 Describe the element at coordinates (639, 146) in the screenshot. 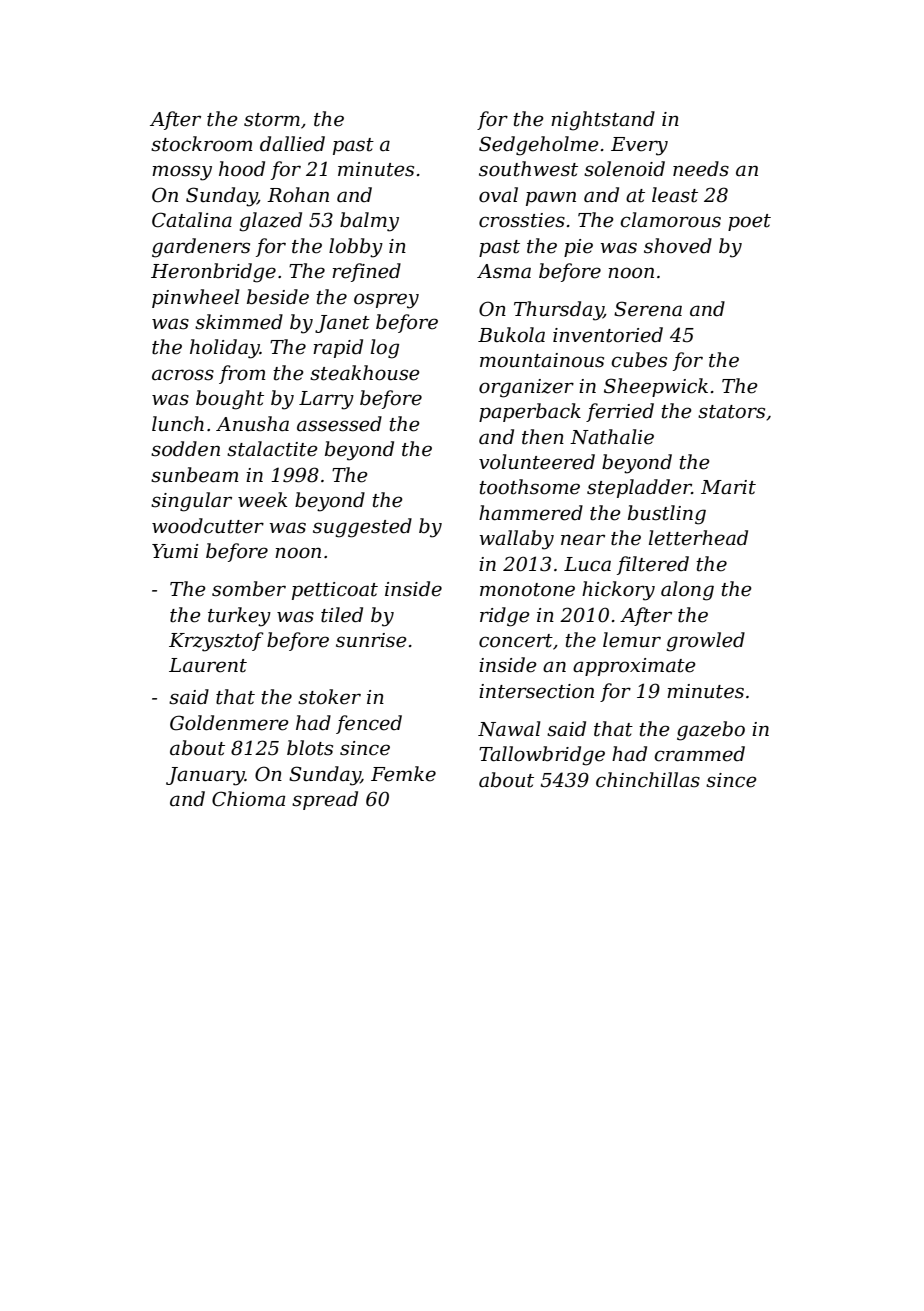

I see `Every` at that location.
